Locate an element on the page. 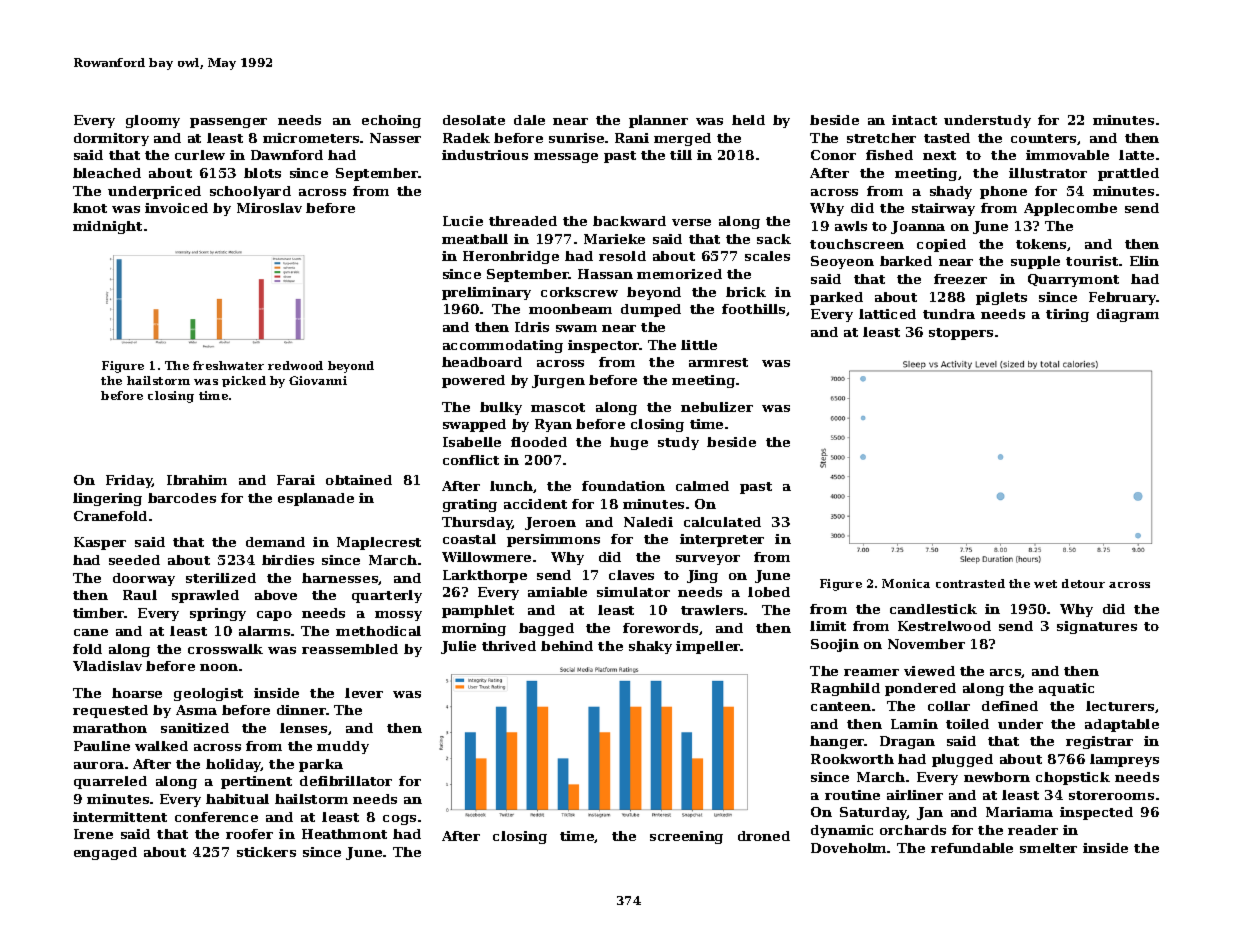 The image size is (1233, 952). prattled is located at coordinates (1128, 174).
